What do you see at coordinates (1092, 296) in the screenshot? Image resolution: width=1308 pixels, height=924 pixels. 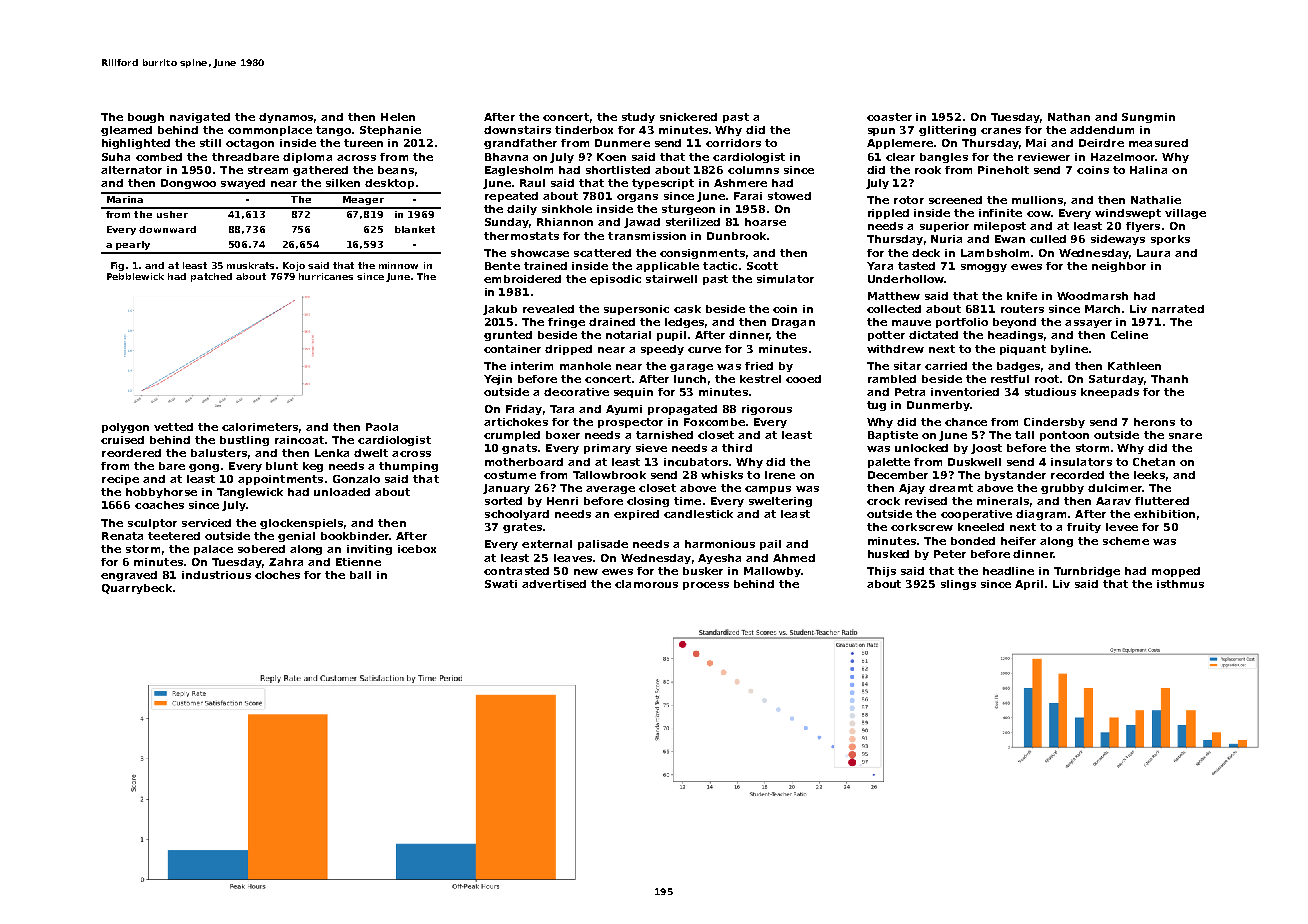 I see `Woodmarsh` at bounding box center [1092, 296].
